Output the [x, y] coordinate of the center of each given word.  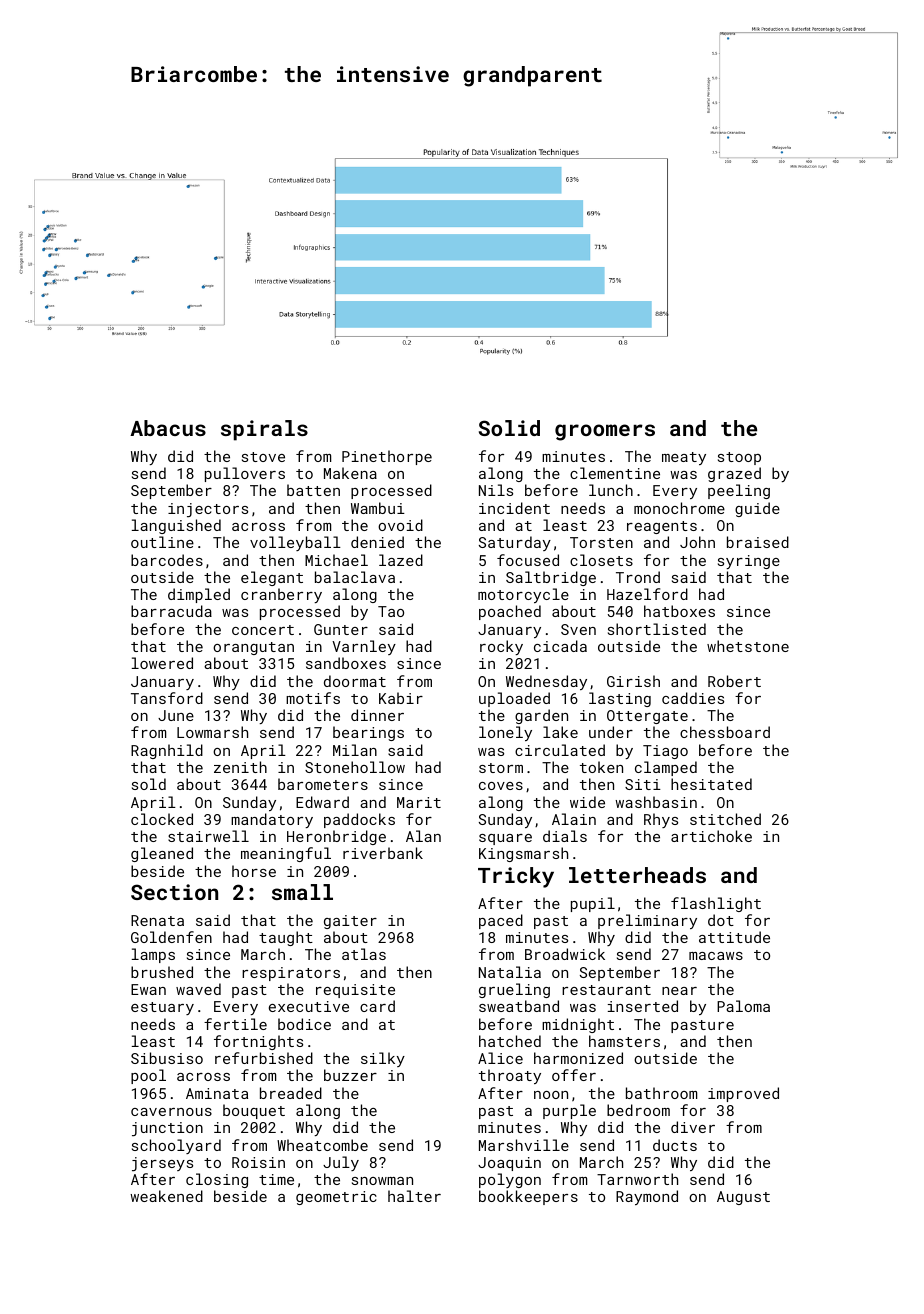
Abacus [168, 428]
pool [148, 1076]
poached [510, 612]
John [697, 542]
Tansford [167, 698]
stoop [739, 458]
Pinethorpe [387, 457]
